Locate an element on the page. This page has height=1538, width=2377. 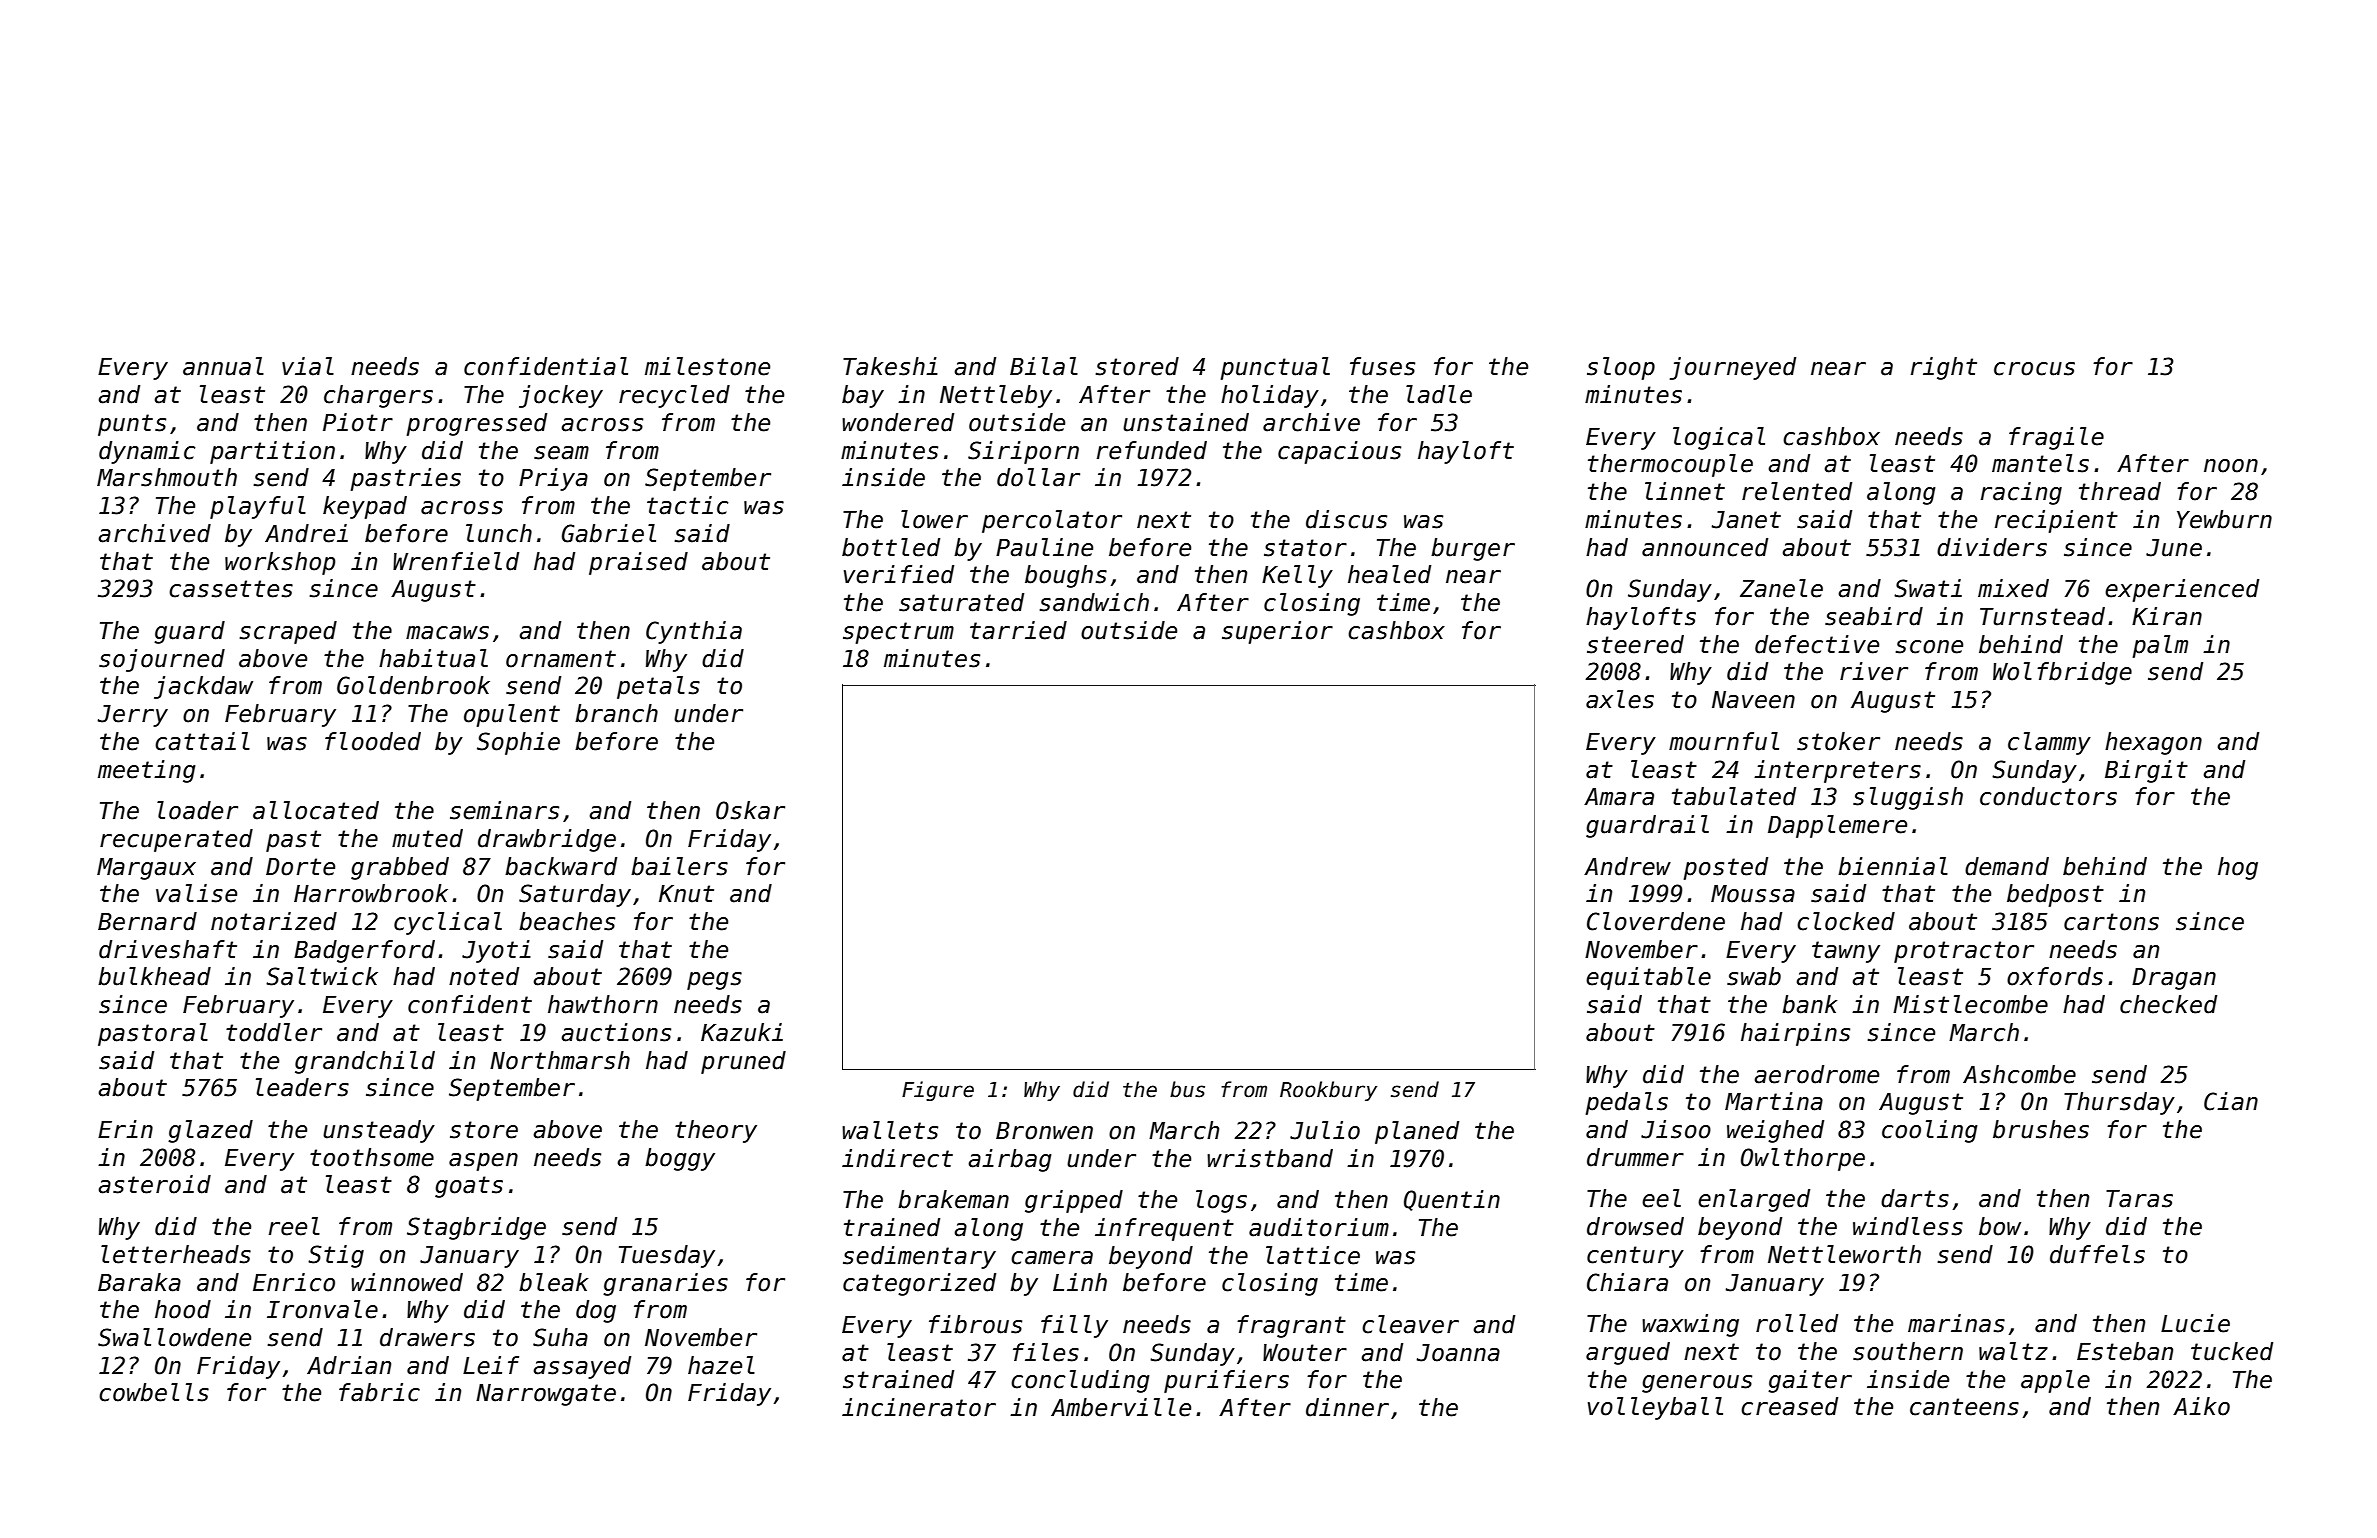
Amara is located at coordinates (1619, 797).
